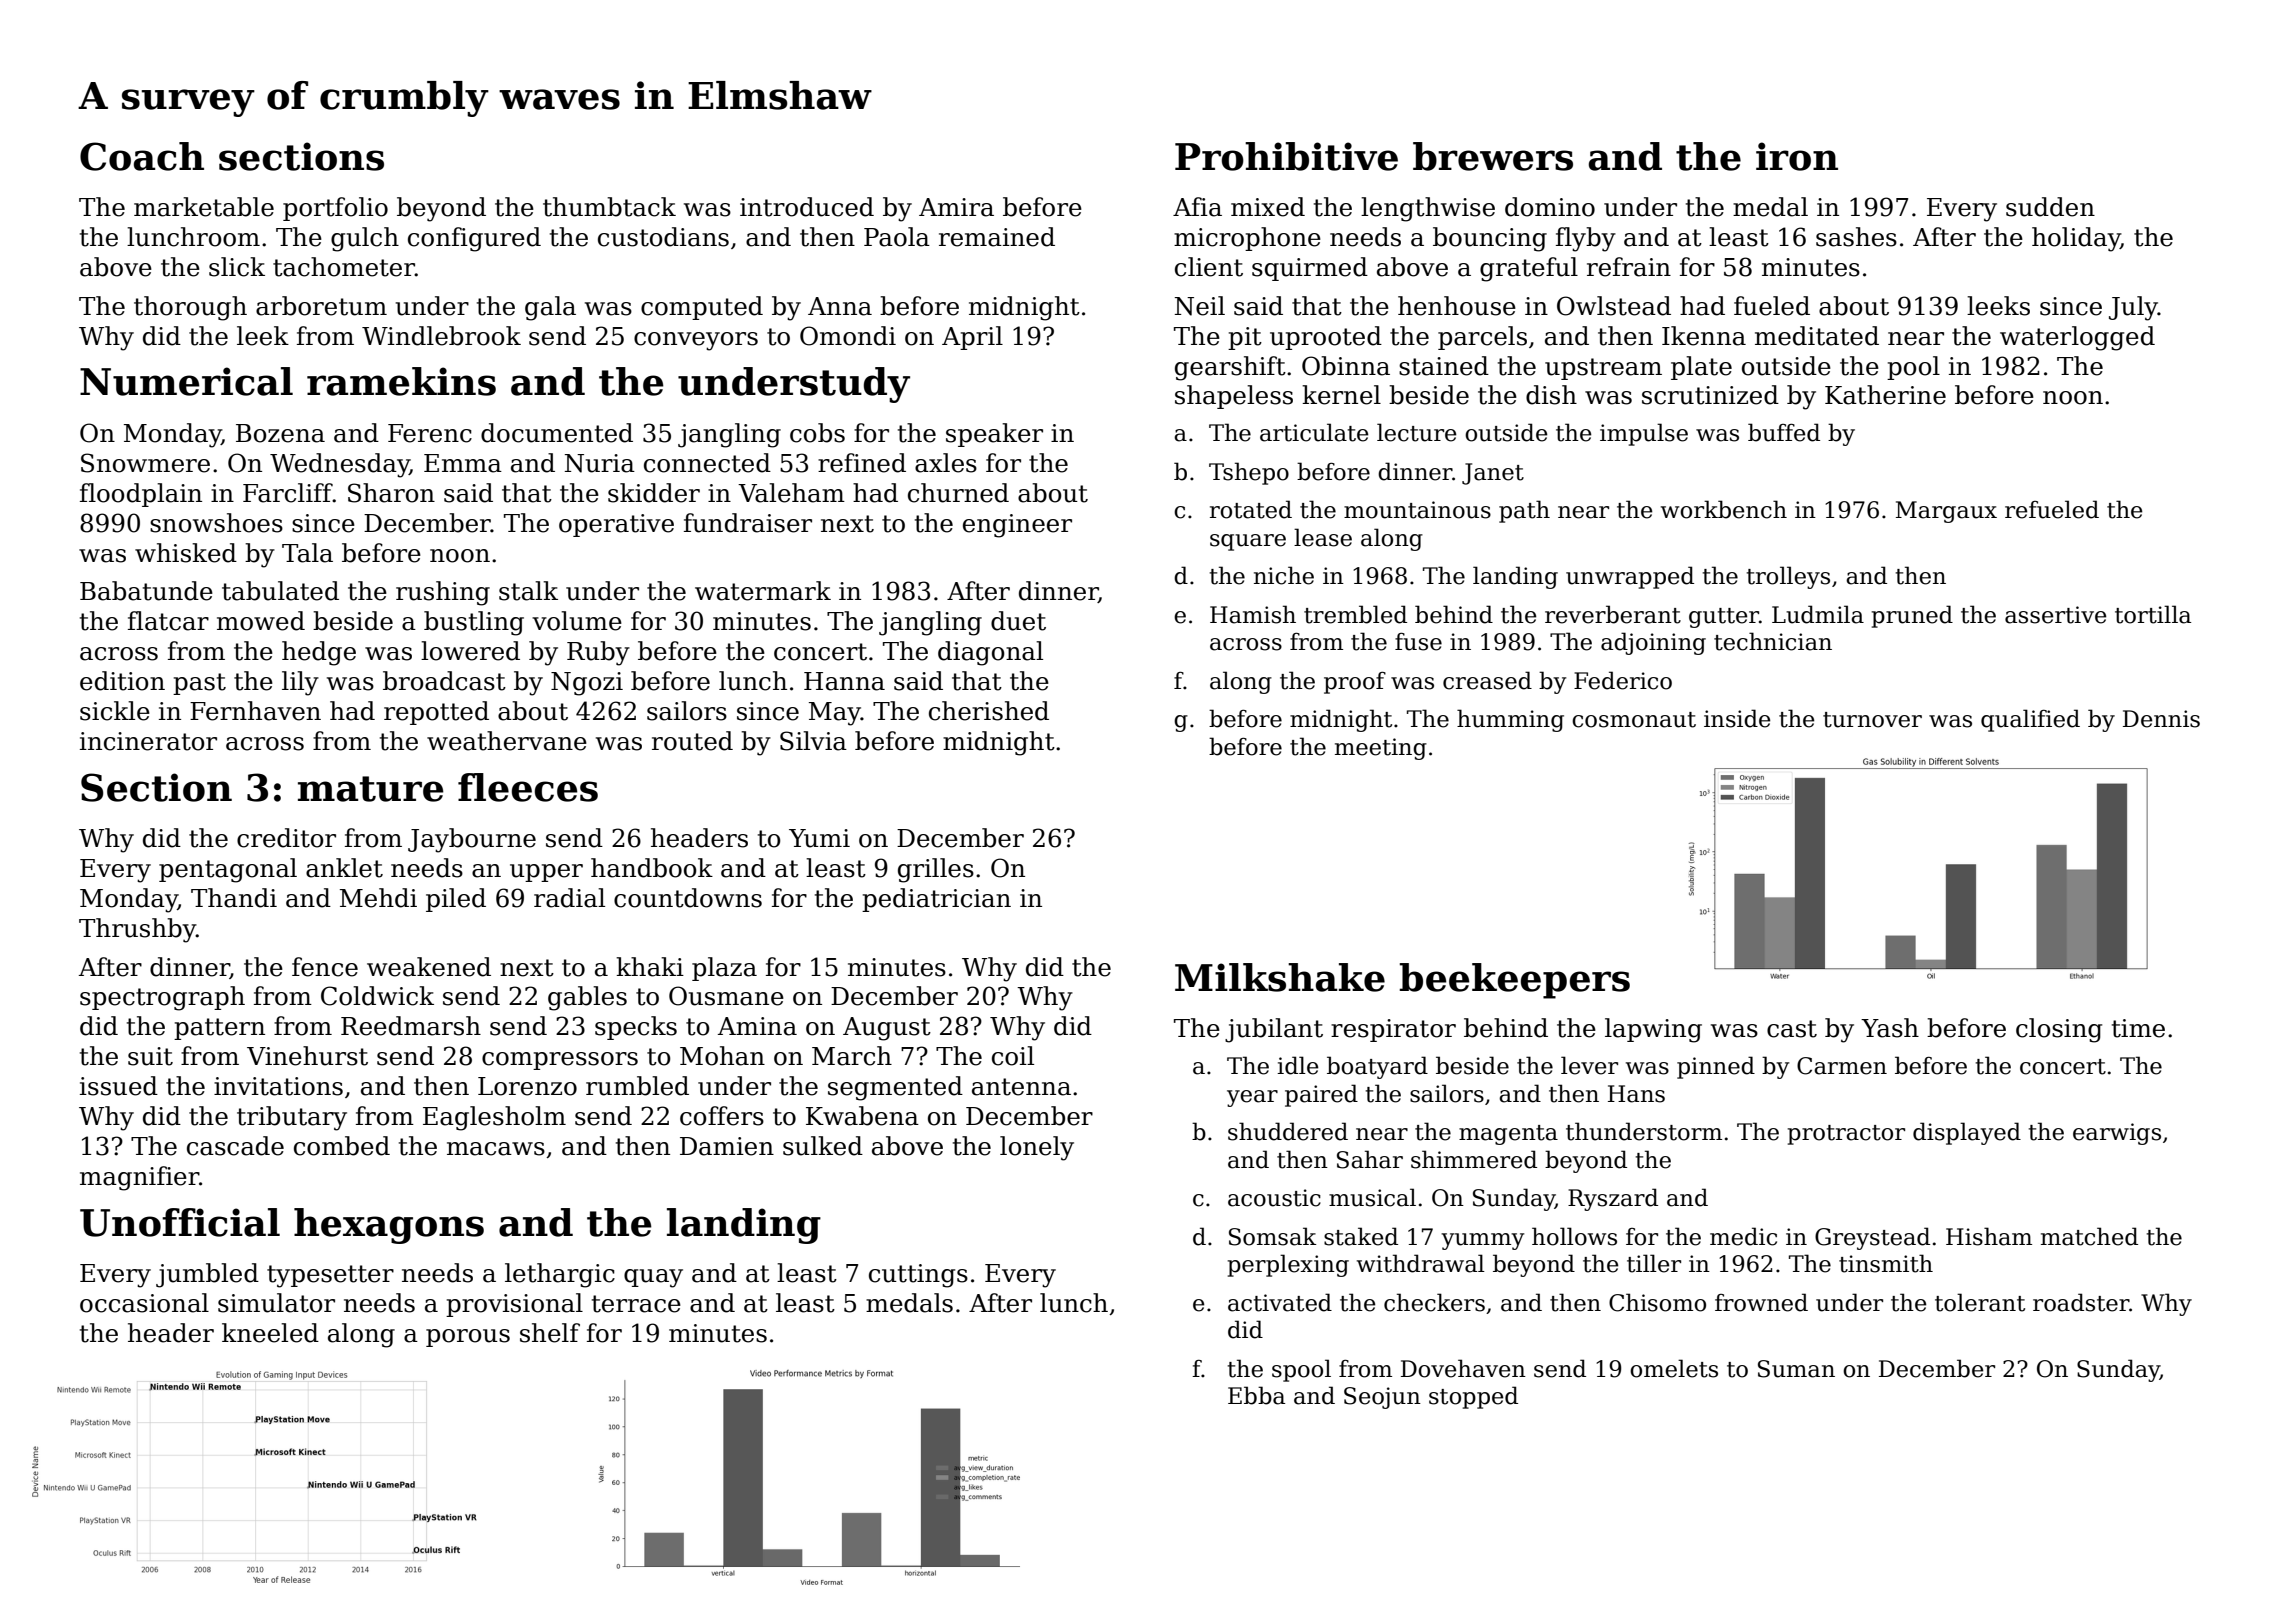 The width and height of the image is (2292, 1620). What do you see at coordinates (144, 1303) in the image?
I see `occasional` at bounding box center [144, 1303].
